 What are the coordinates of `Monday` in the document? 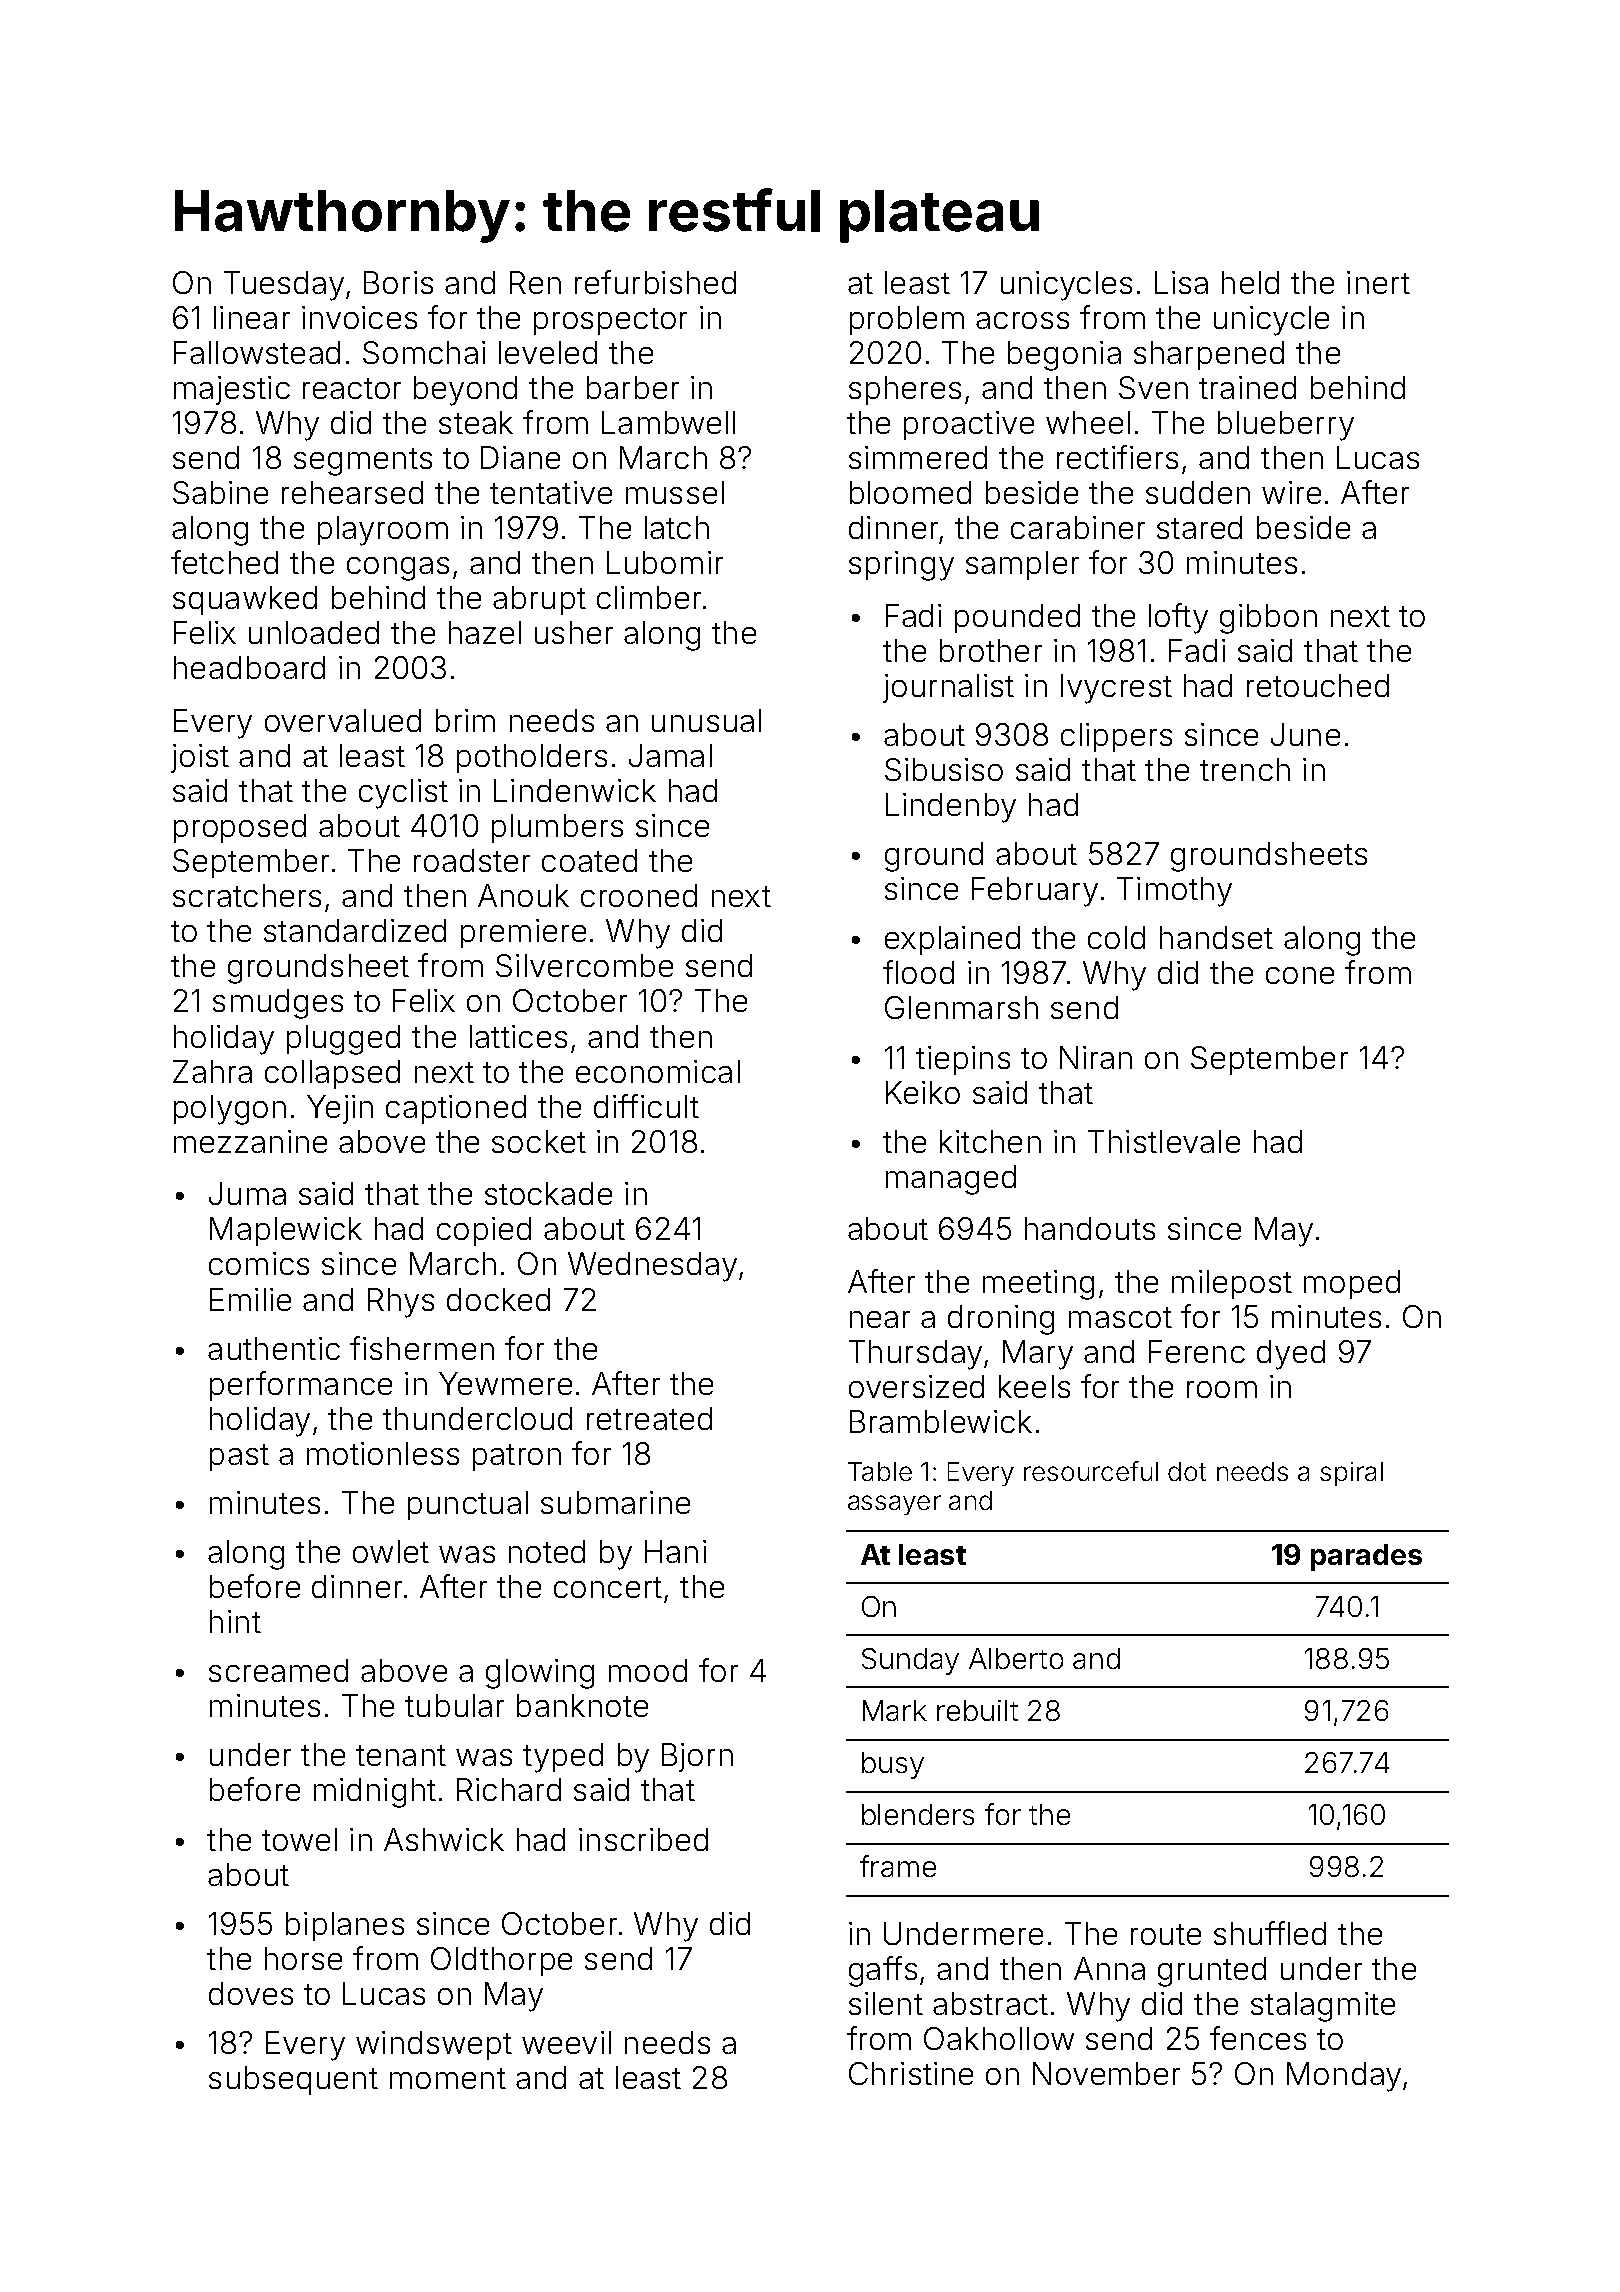 It's located at (1344, 2077).
